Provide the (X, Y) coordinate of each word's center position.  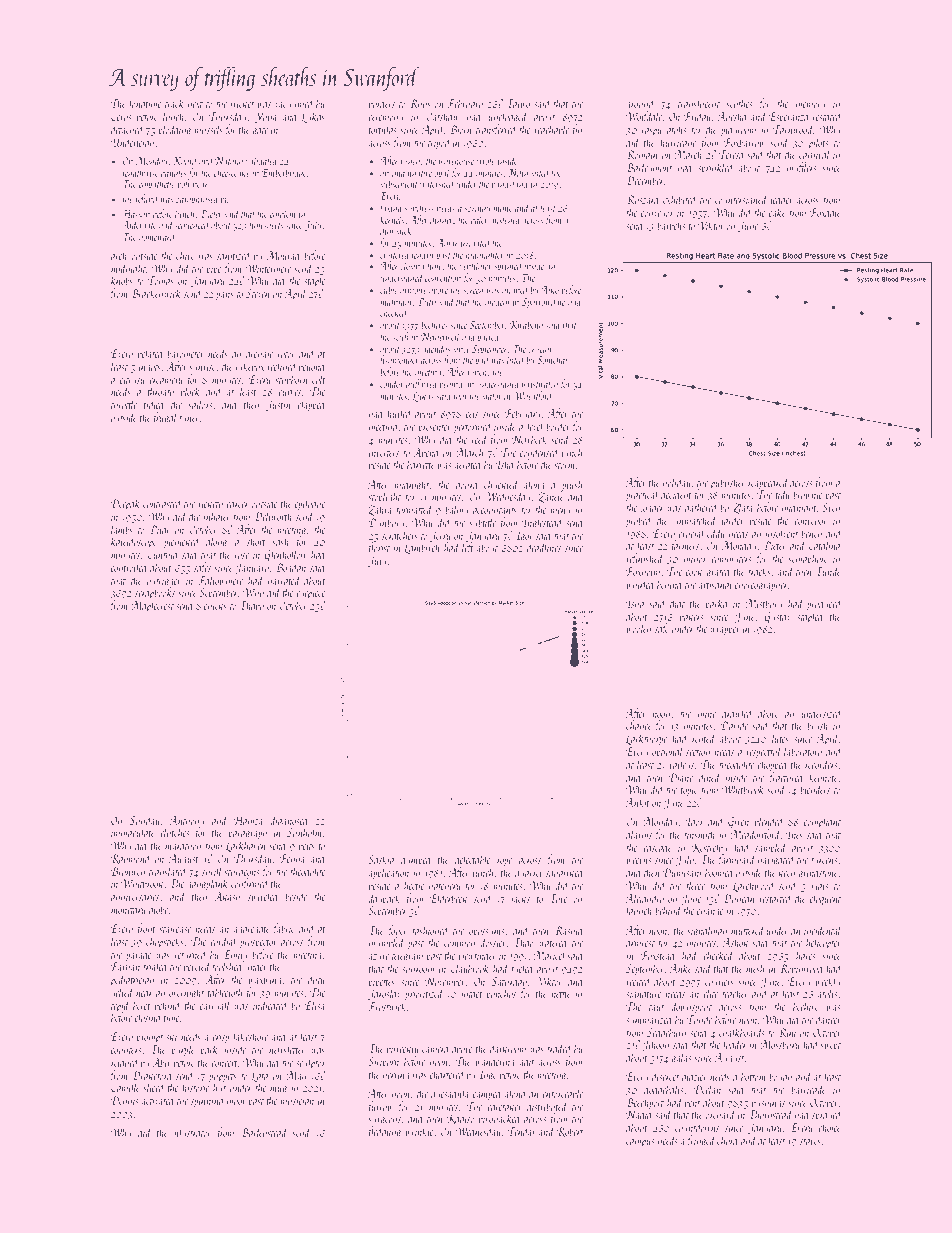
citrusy (132, 381)
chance (639, 725)
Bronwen (128, 871)
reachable (551, 129)
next (195, 104)
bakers (692, 616)
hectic (414, 885)
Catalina (824, 545)
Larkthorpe (646, 739)
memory (810, 106)
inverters (384, 453)
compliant (822, 822)
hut (219, 1087)
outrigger (164, 582)
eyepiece (311, 594)
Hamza (248, 820)
